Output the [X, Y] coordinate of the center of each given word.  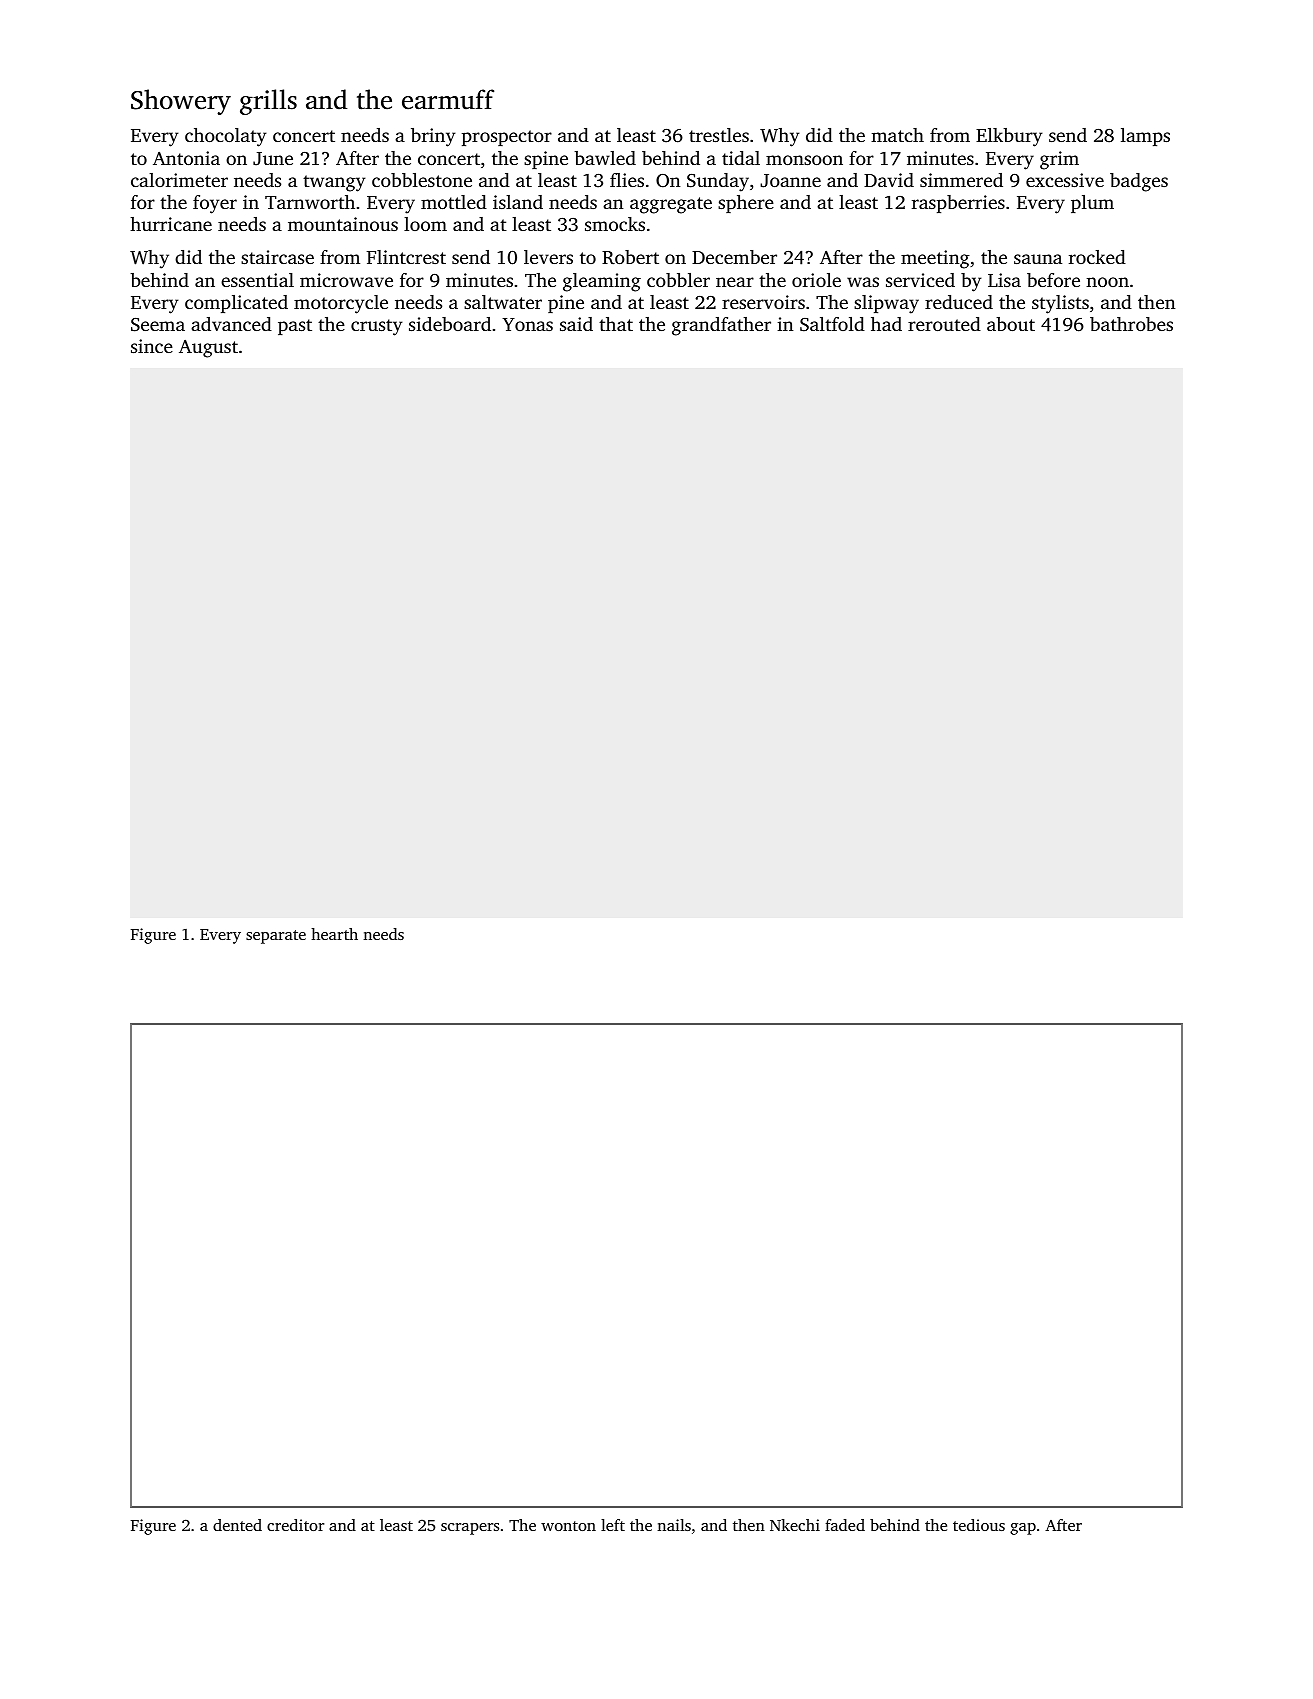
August [208, 349]
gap [1023, 1529]
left [613, 1525]
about [1011, 324]
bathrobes [1131, 324]
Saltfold [832, 324]
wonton [568, 1526]
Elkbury [1009, 137]
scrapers [470, 1529]
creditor [295, 1525]
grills [268, 102]
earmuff [448, 99]
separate [276, 937]
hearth [334, 934]
